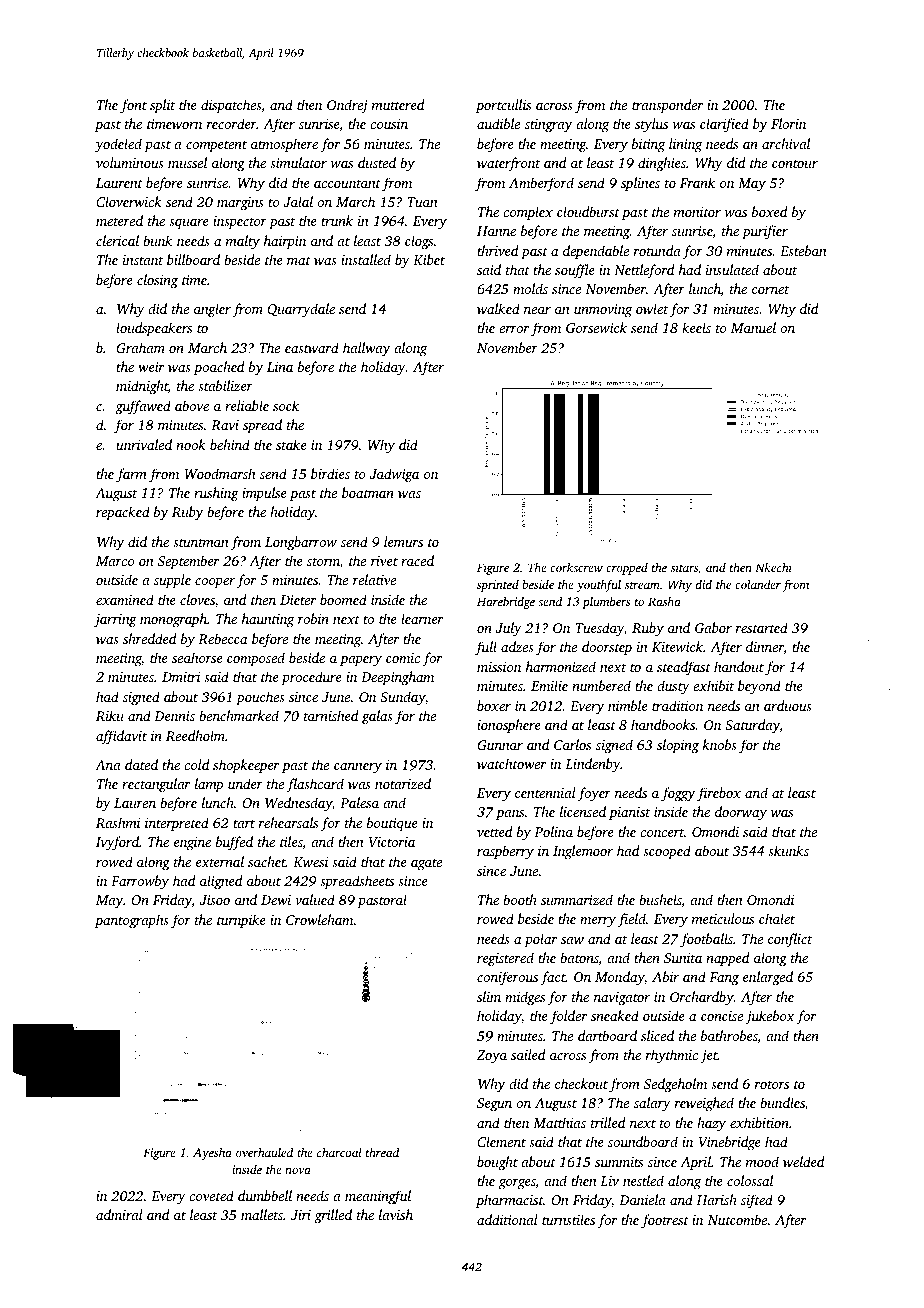 The height and width of the screenshot is (1308, 924). I want to click on font, so click(133, 106).
